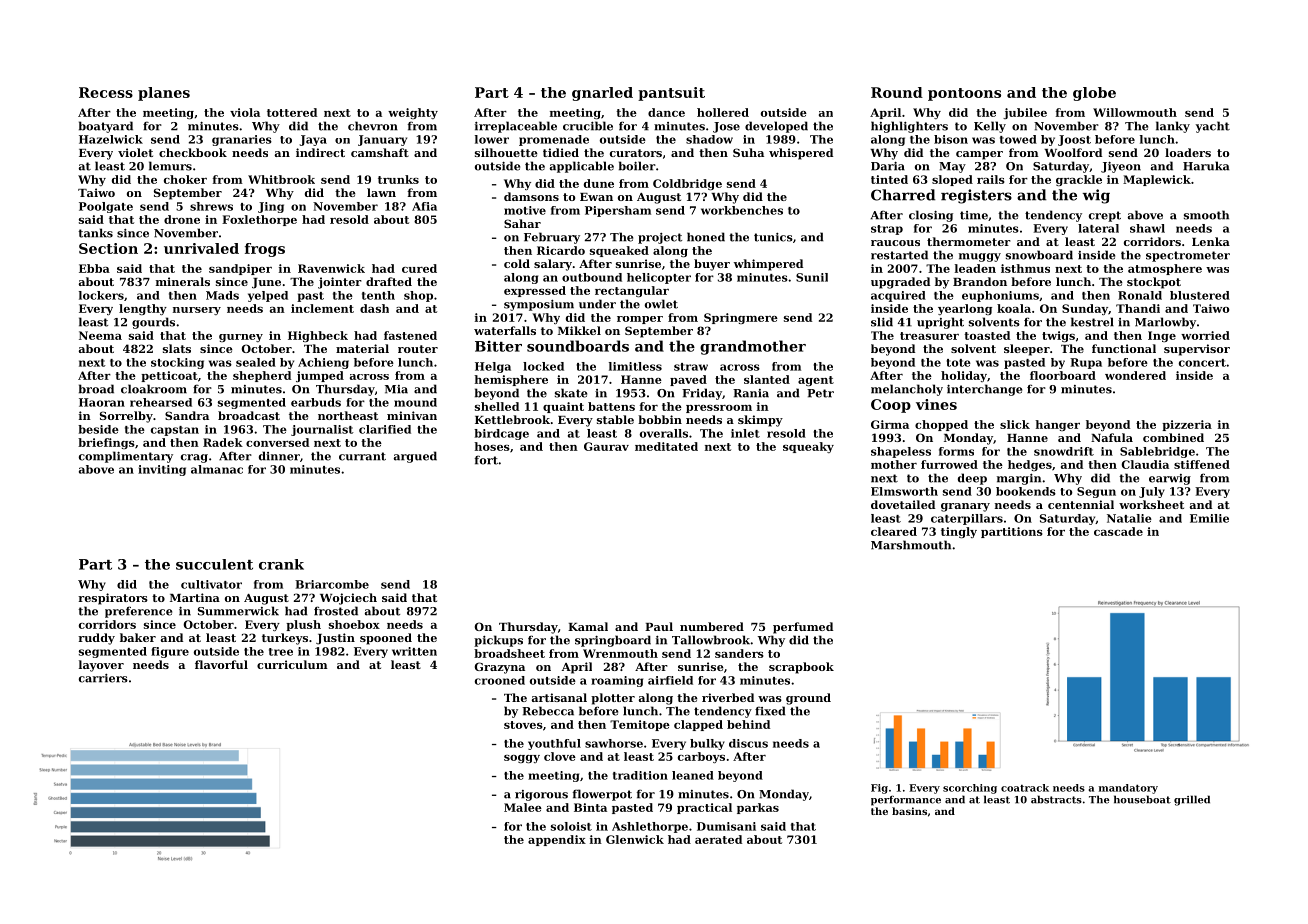 The image size is (1308, 924). What do you see at coordinates (164, 94) in the document?
I see `planes` at bounding box center [164, 94].
